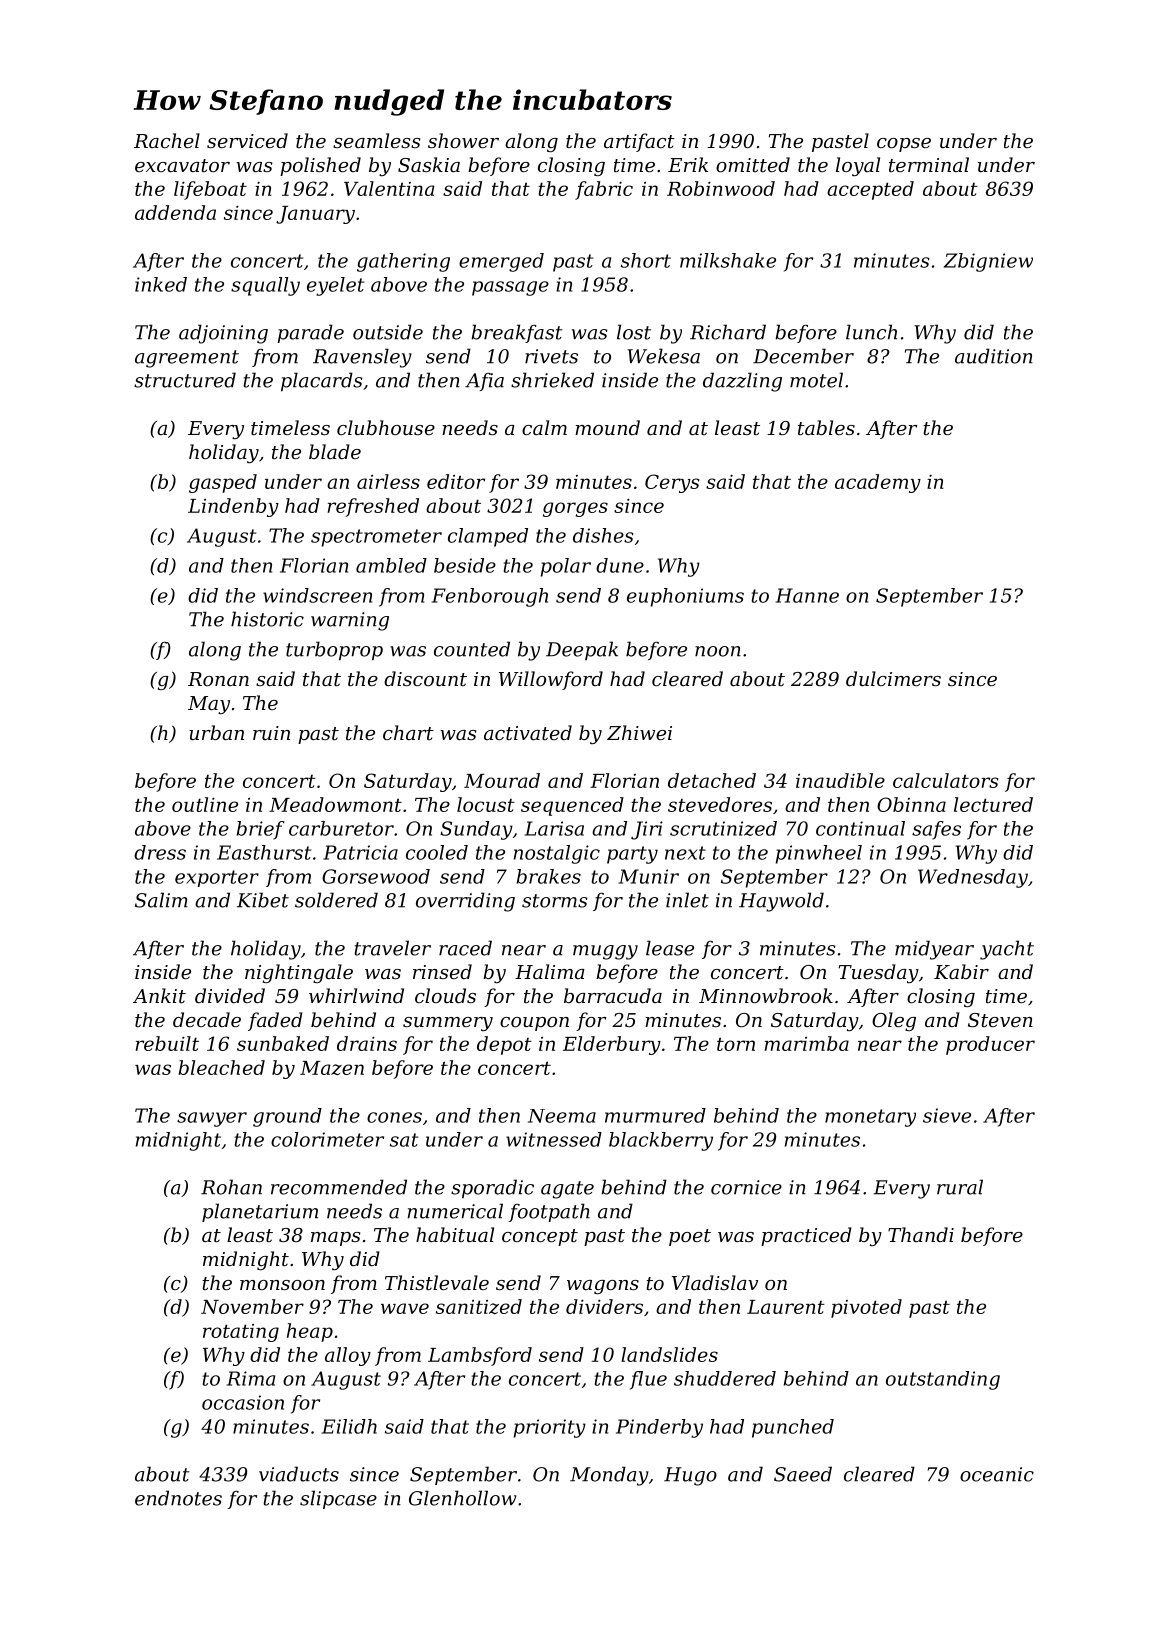  Describe the element at coordinates (161, 284) in the image. I see `inked` at that location.
